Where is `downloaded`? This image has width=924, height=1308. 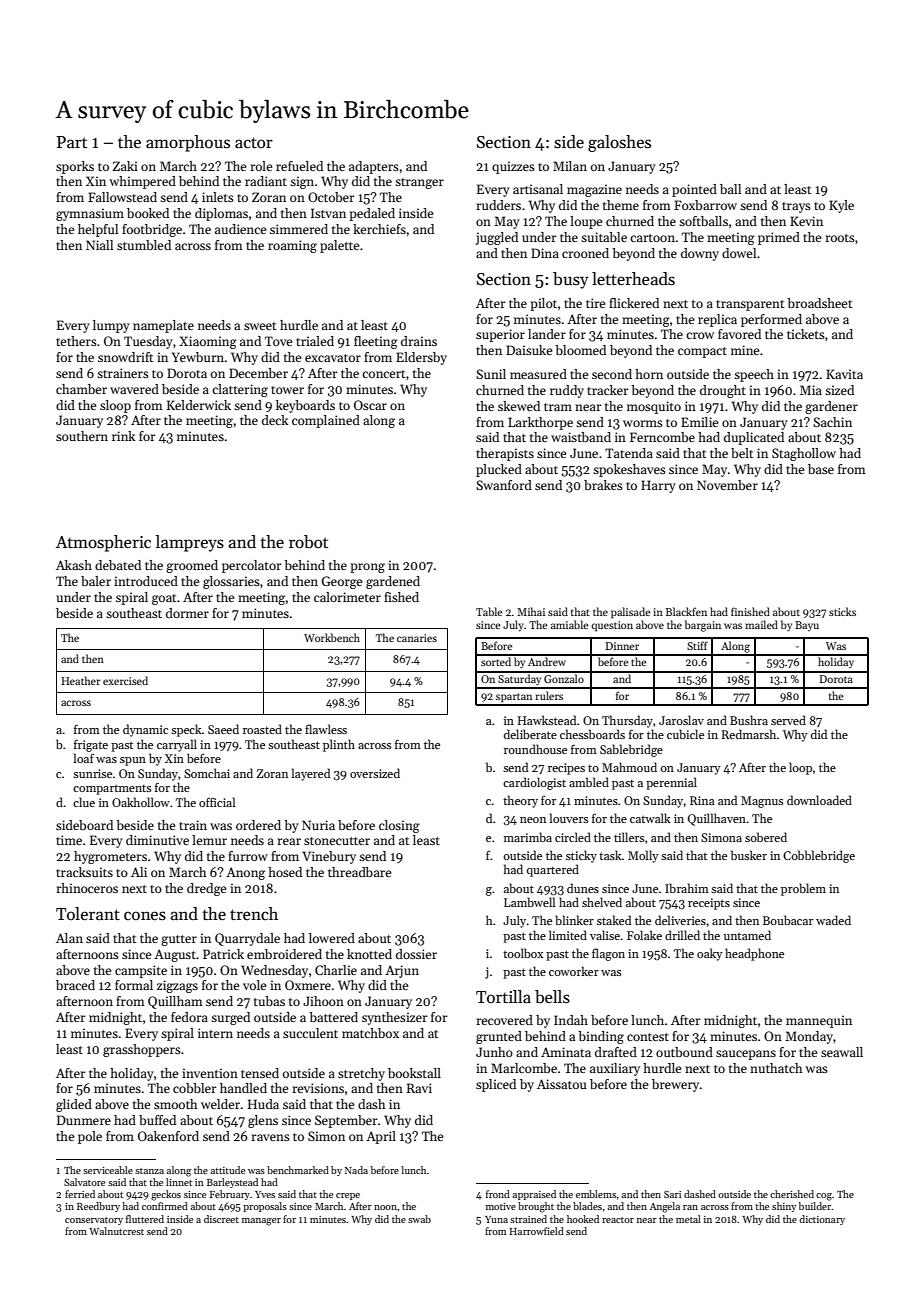 downloaded is located at coordinates (819, 800).
